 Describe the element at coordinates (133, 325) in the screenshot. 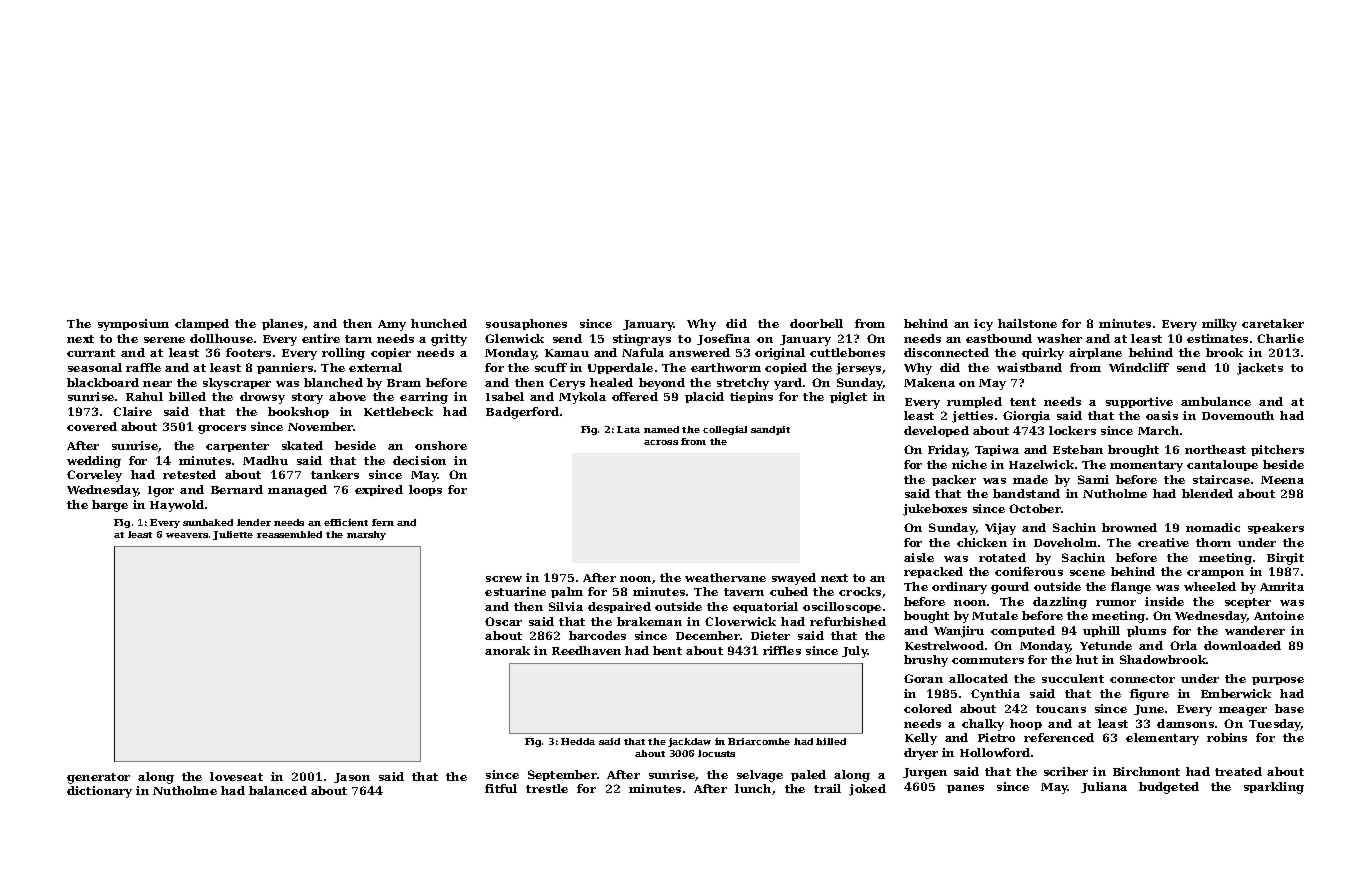

I see `symposium` at that location.
